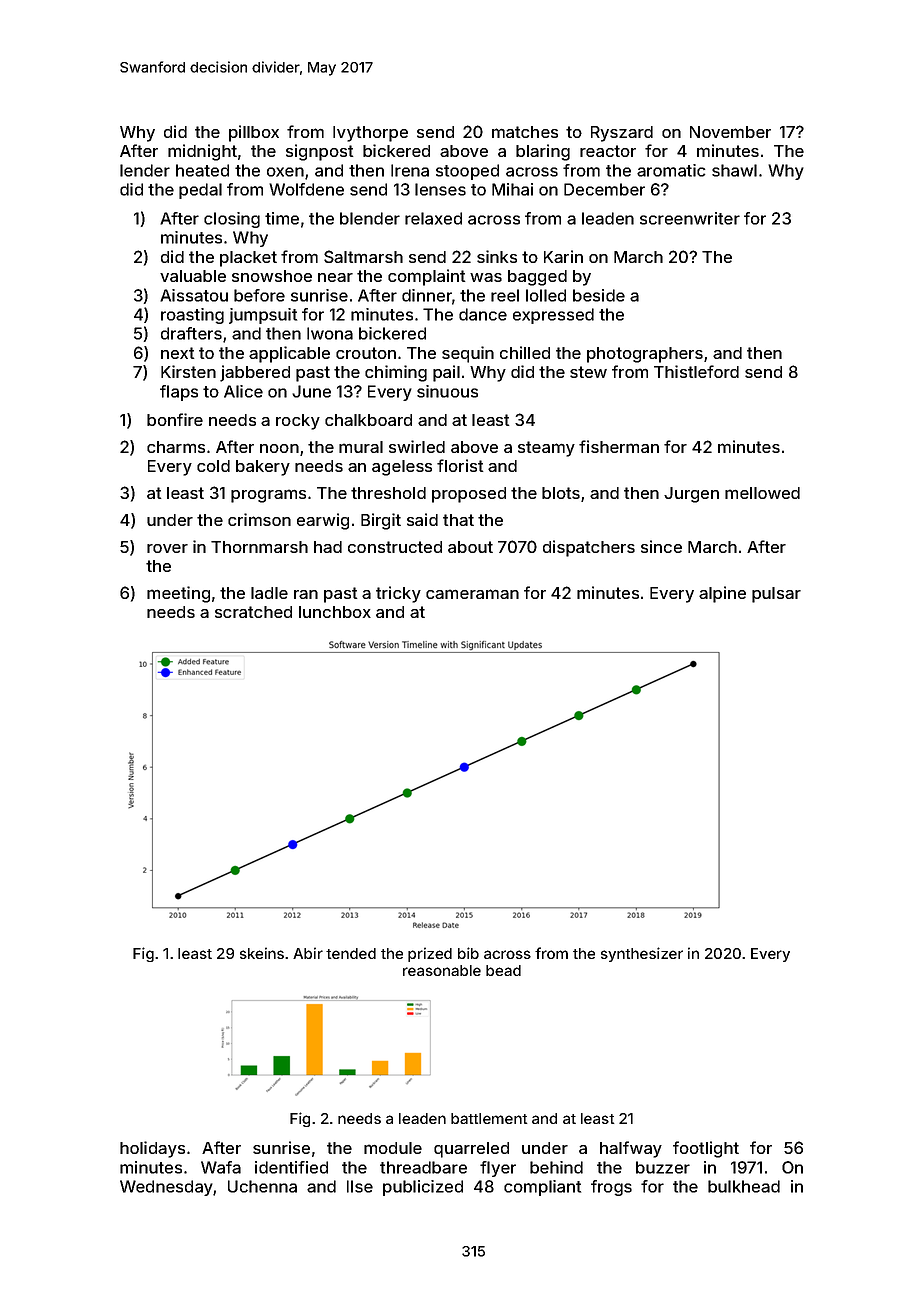 The image size is (924, 1308). I want to click on cameraman, so click(472, 594).
